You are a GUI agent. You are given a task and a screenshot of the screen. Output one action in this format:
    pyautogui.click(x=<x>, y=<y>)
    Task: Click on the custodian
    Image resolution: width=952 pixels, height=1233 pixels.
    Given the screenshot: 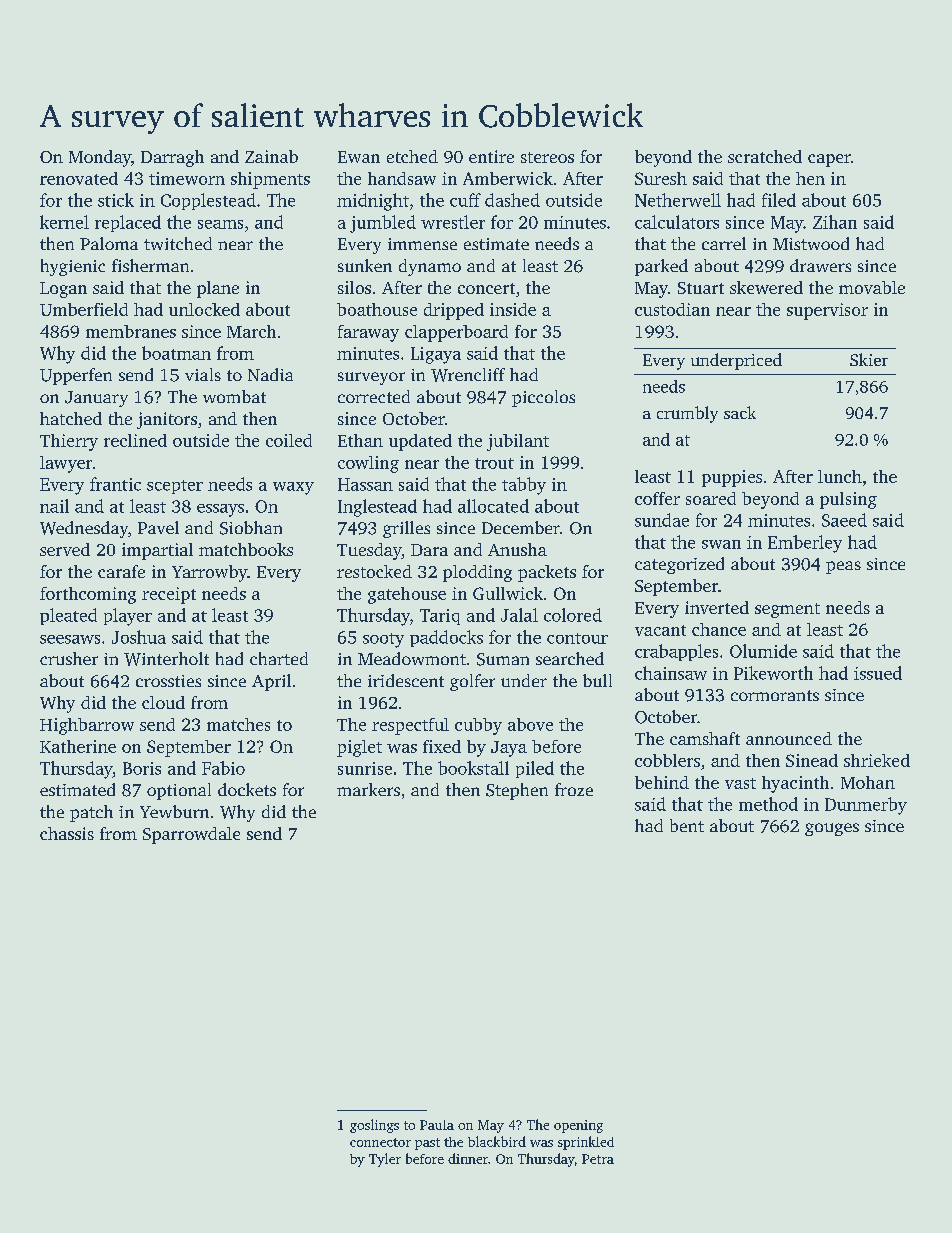 What is the action you would take?
    pyautogui.click(x=672, y=309)
